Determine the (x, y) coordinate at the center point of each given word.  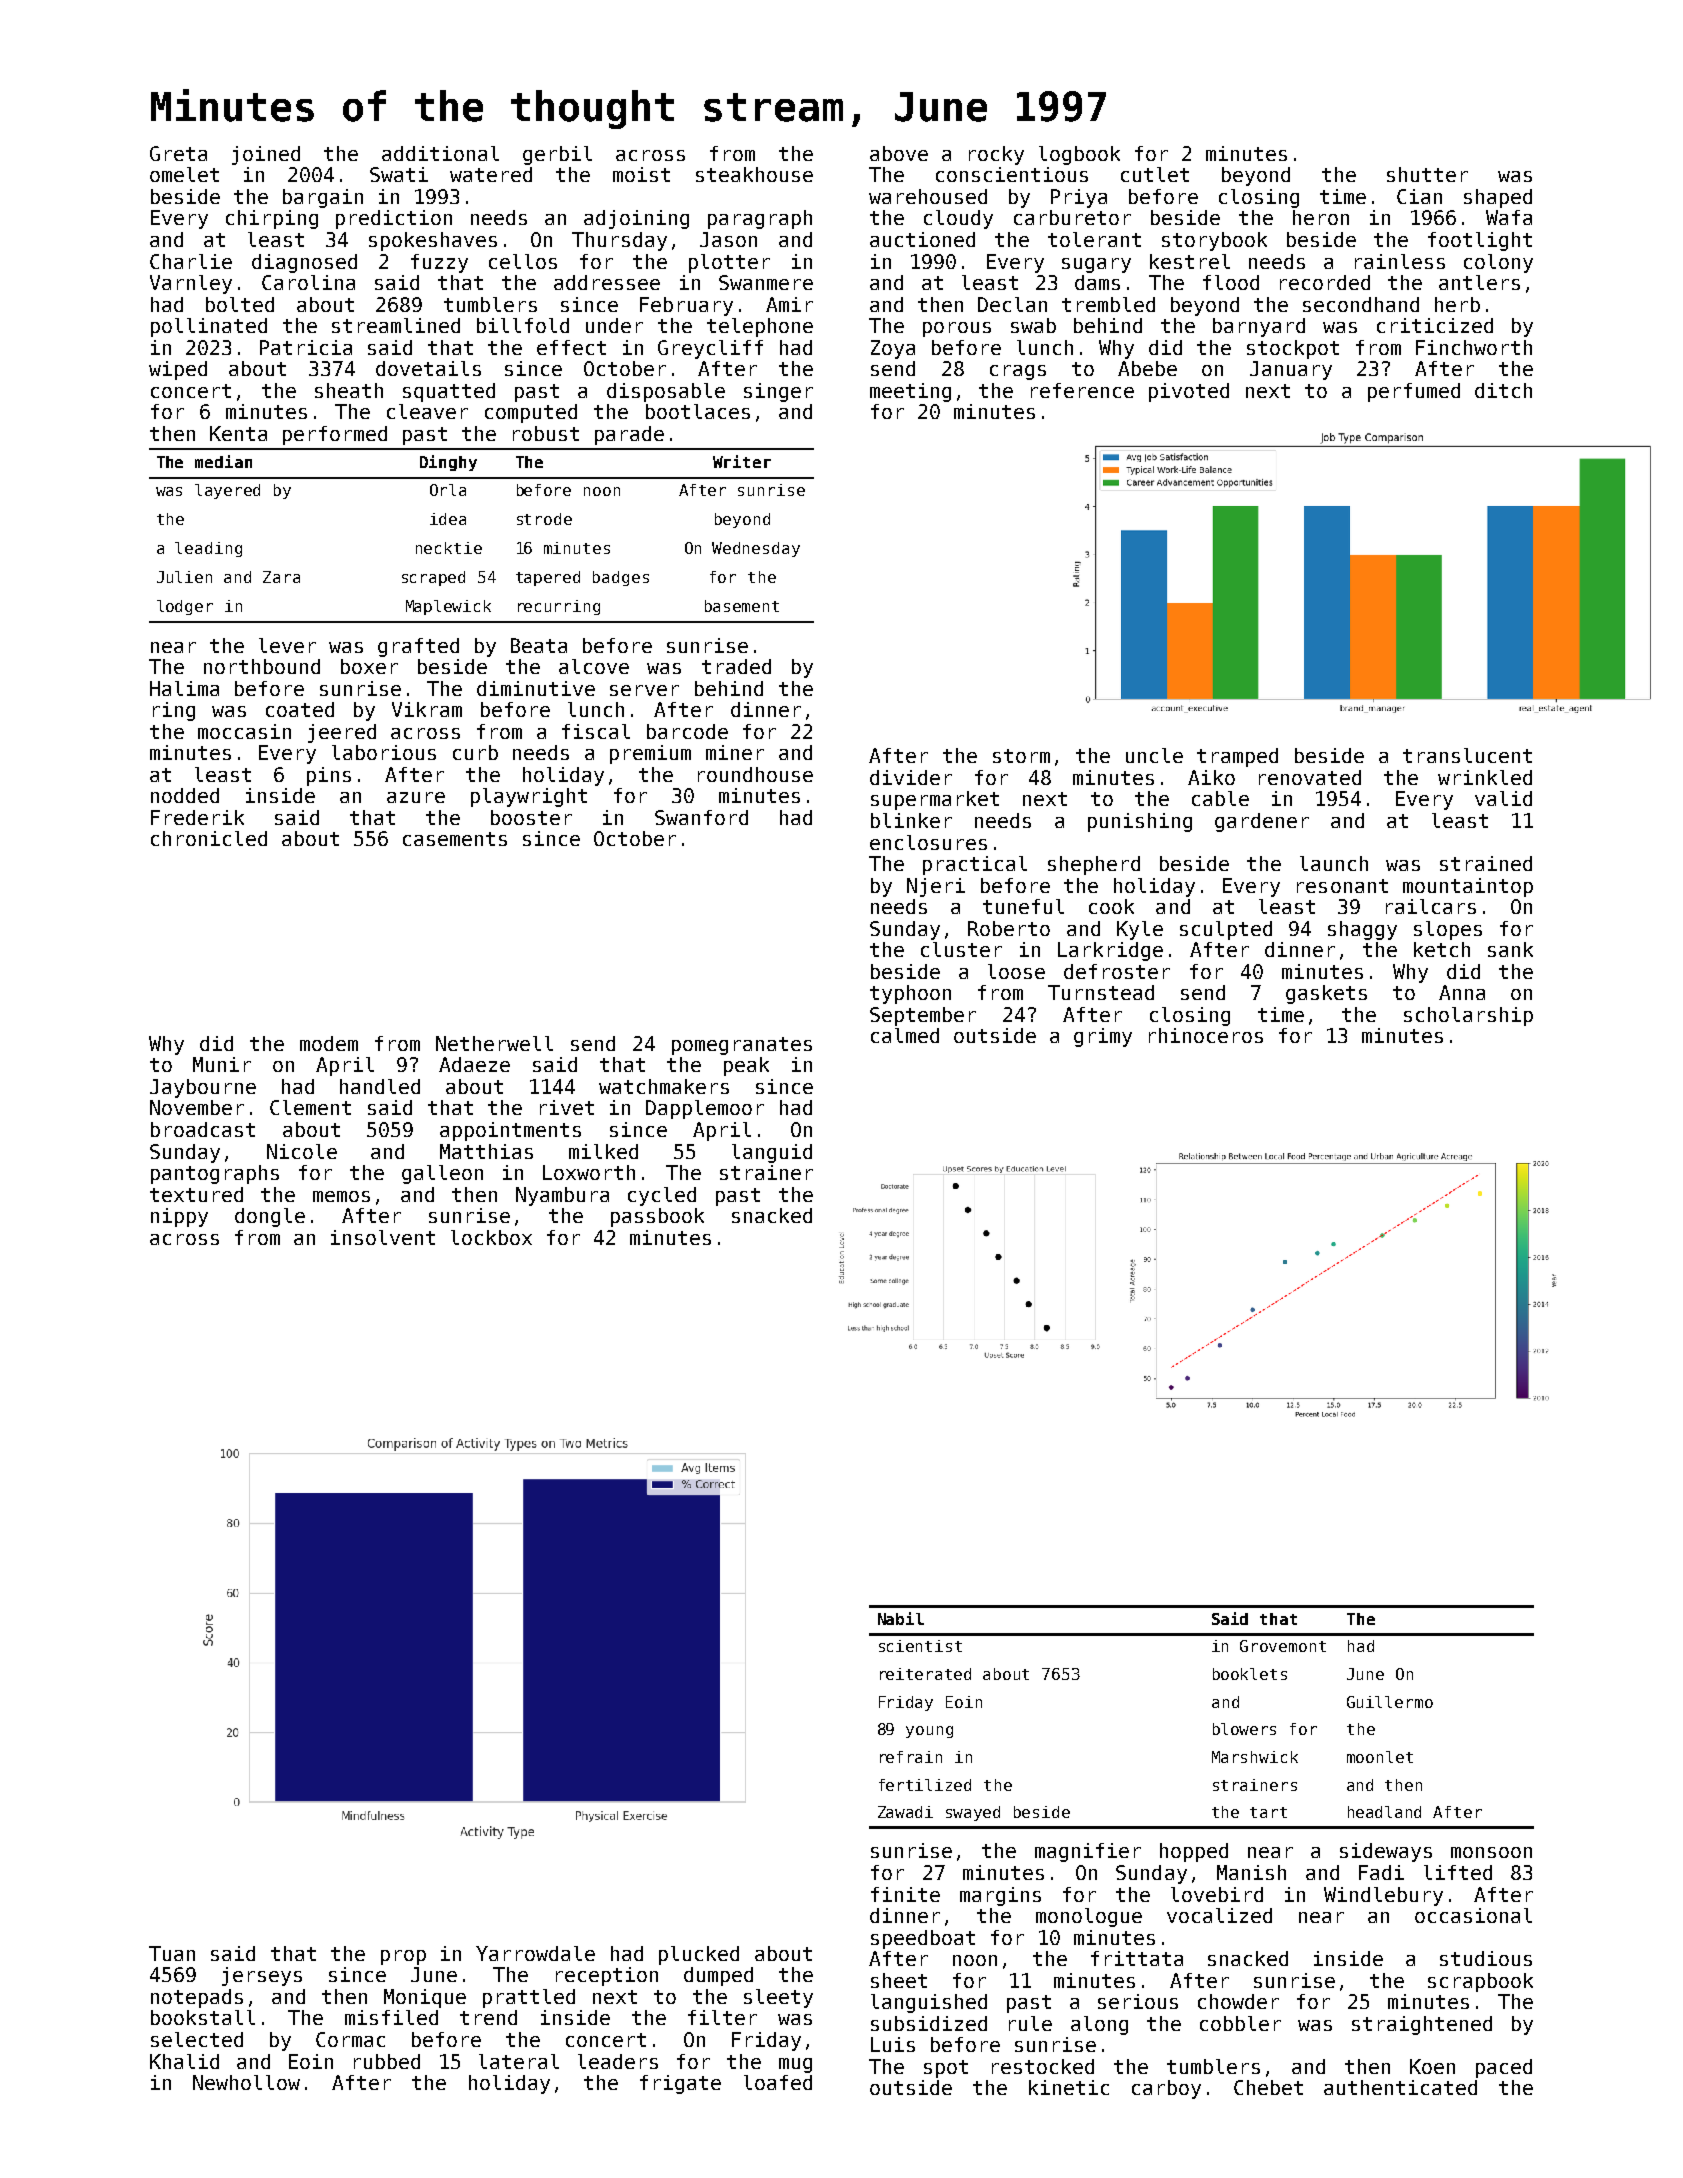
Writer (742, 461)
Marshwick (1255, 1757)
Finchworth (1474, 347)
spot (946, 2069)
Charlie (191, 261)
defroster (1117, 971)
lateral (519, 2061)
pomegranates (742, 1046)
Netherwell (494, 1043)
